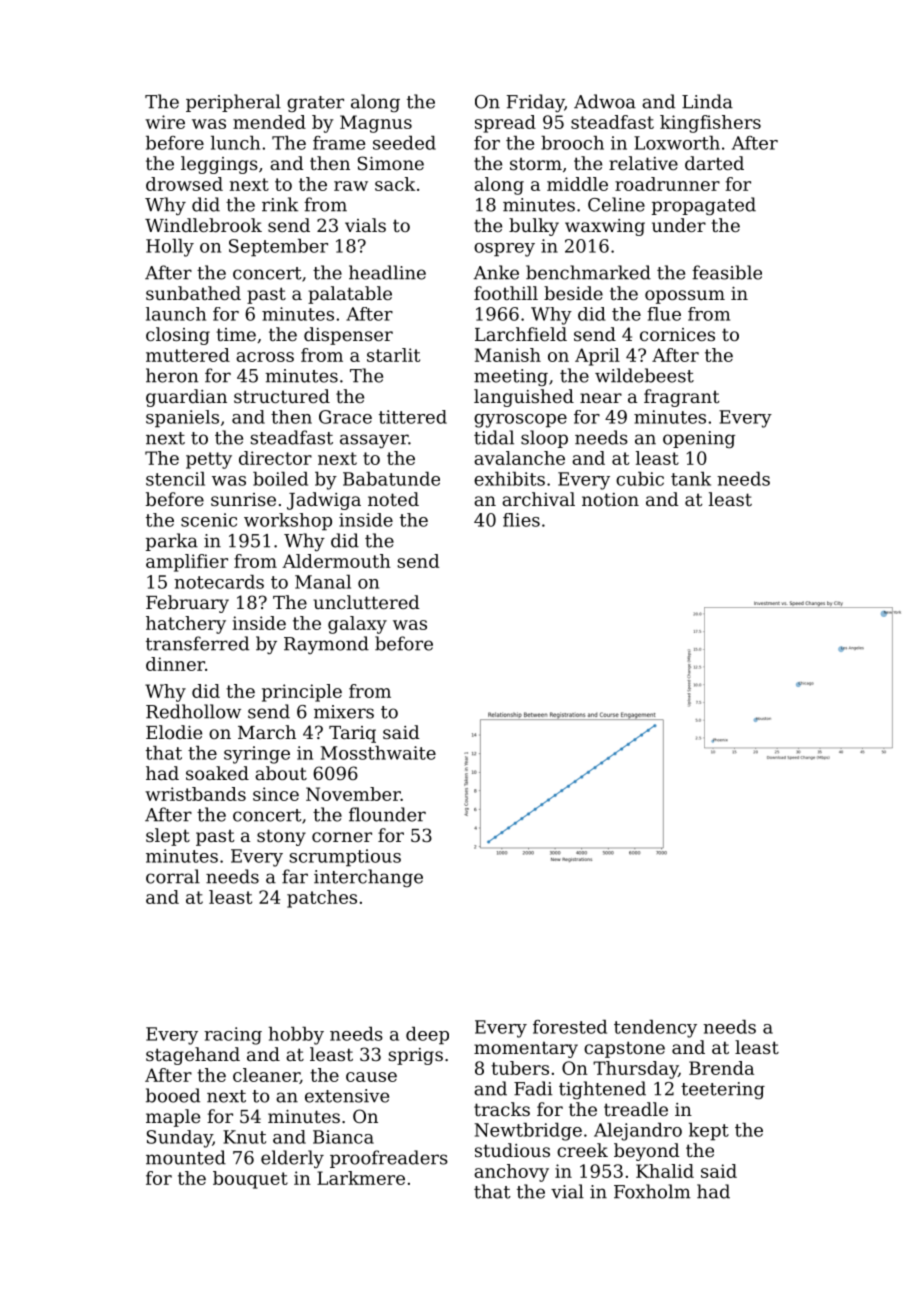 The width and height of the screenshot is (924, 1314). Describe the element at coordinates (721, 1068) in the screenshot. I see `Brenda` at that location.
